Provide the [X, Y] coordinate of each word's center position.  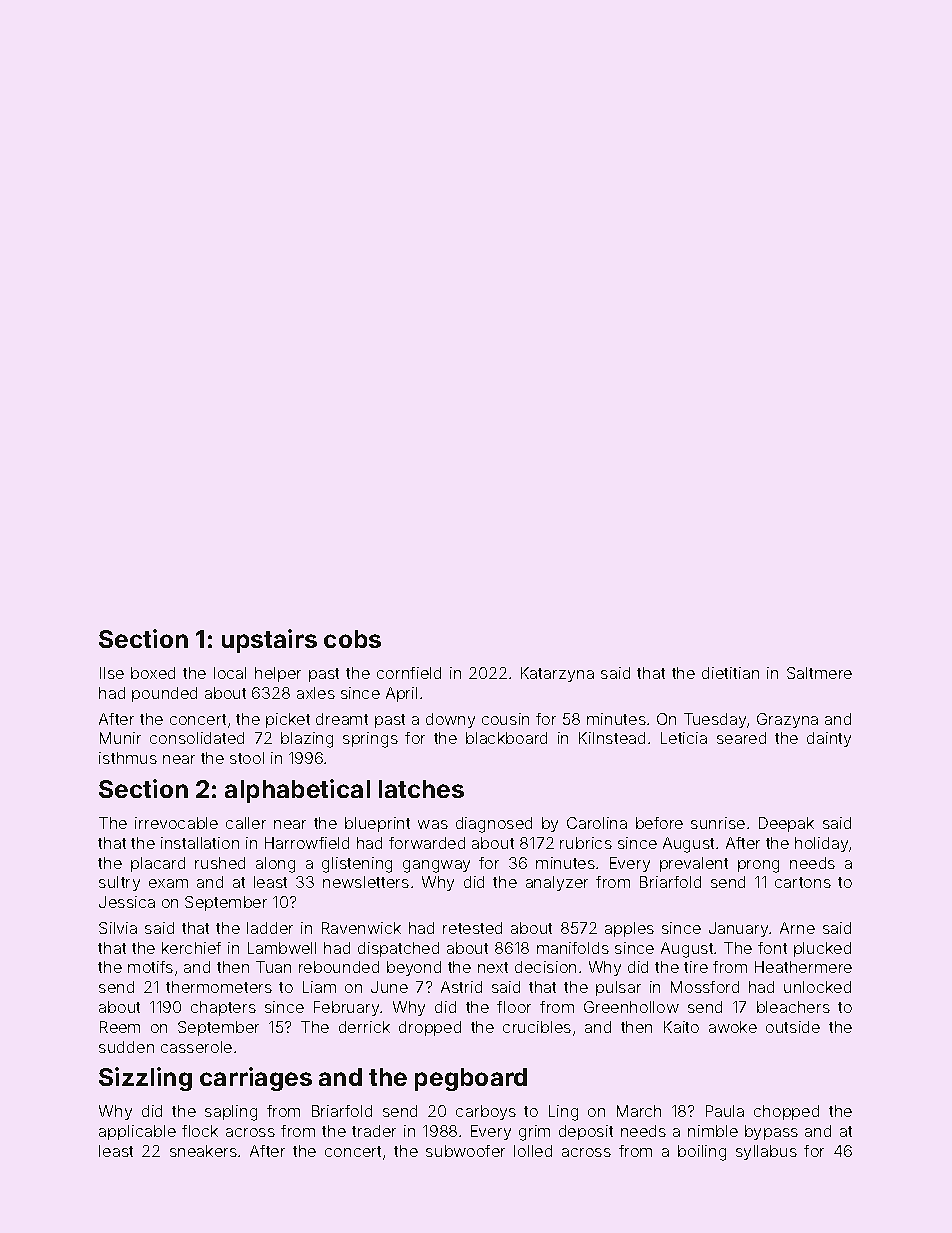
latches [421, 789]
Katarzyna [557, 674]
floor [514, 1007]
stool [247, 758]
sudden [126, 1047]
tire [696, 967]
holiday [821, 844]
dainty [829, 739]
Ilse [112, 673]
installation [200, 843]
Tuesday [715, 720]
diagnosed [494, 825]
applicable [137, 1132]
